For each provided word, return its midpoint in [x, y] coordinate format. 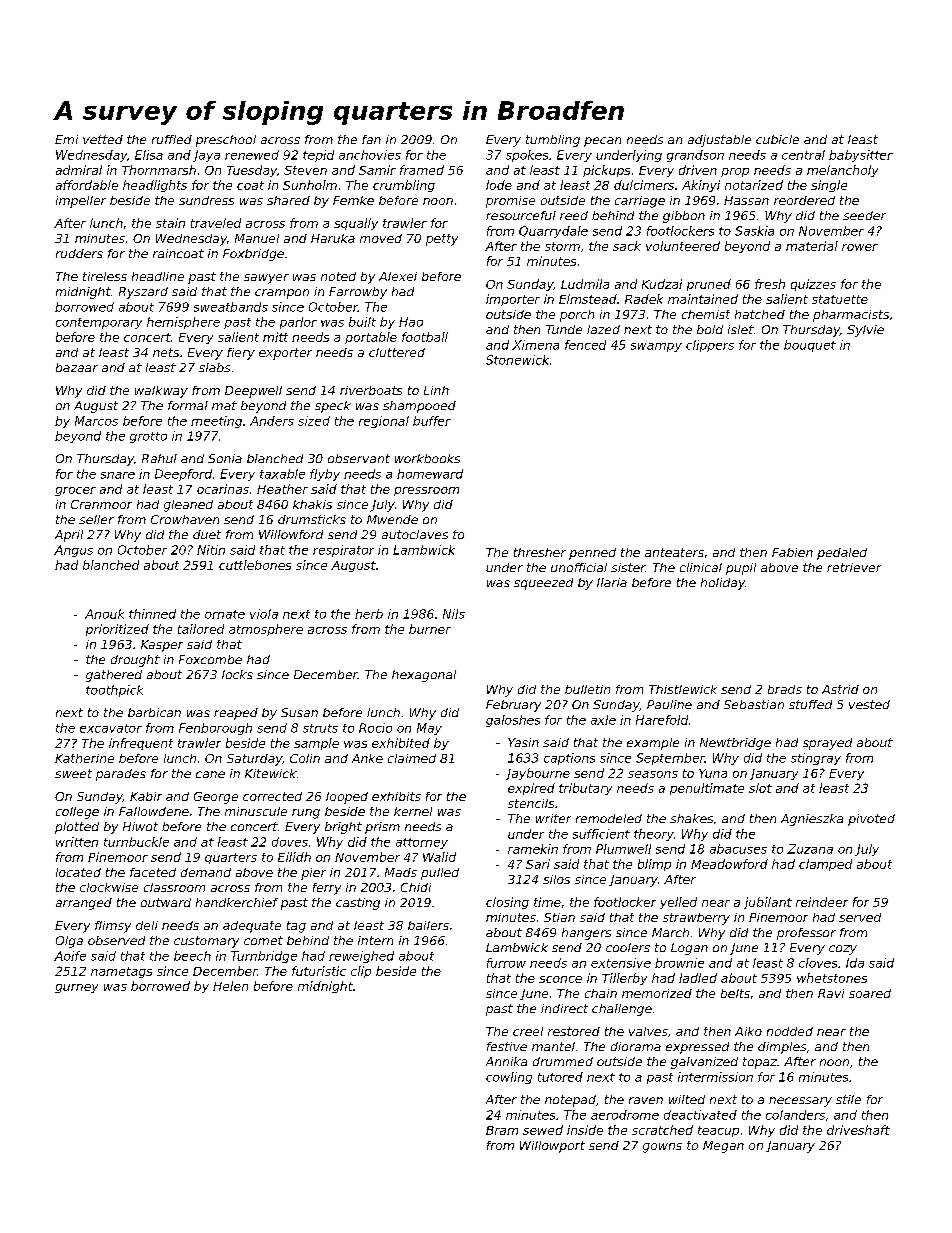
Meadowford [729, 864]
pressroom [426, 491]
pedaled [842, 554]
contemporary [99, 323]
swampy [656, 347]
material [812, 246]
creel [528, 1031]
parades [121, 775]
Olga [69, 942]
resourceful [521, 215]
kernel [413, 811]
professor [806, 934]
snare [118, 475]
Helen [230, 986]
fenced [585, 345]
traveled [216, 223]
